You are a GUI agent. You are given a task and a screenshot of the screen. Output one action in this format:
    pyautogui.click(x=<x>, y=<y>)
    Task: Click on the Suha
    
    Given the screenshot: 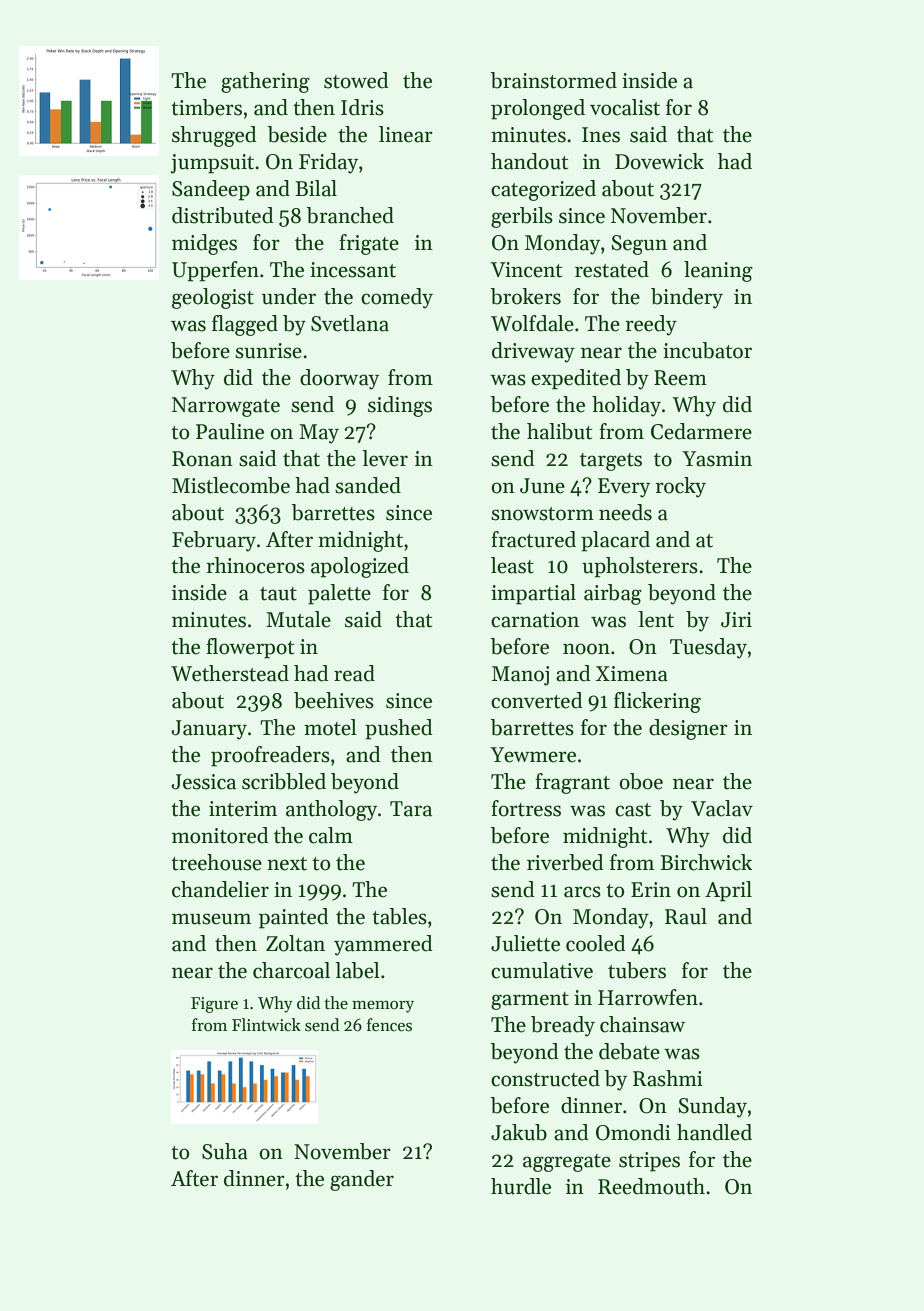 What is the action you would take?
    pyautogui.click(x=225, y=1151)
